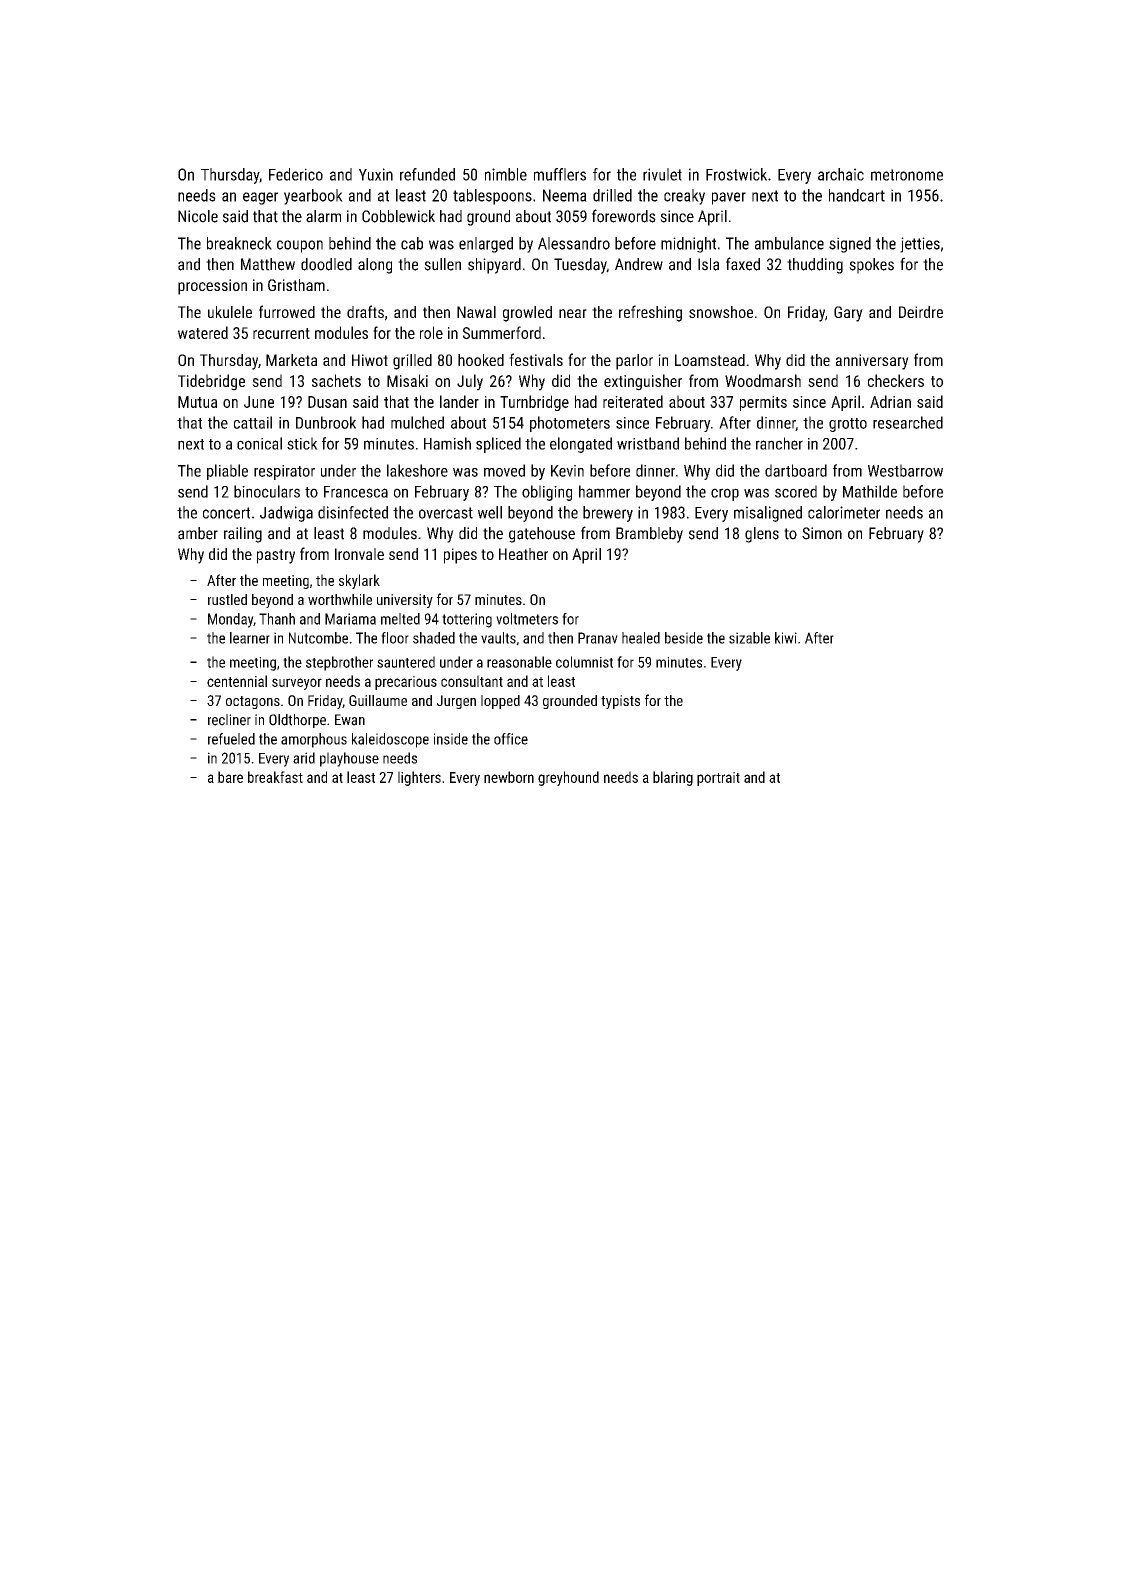 The width and height of the screenshot is (1121, 1593). I want to click on pliable, so click(227, 472).
